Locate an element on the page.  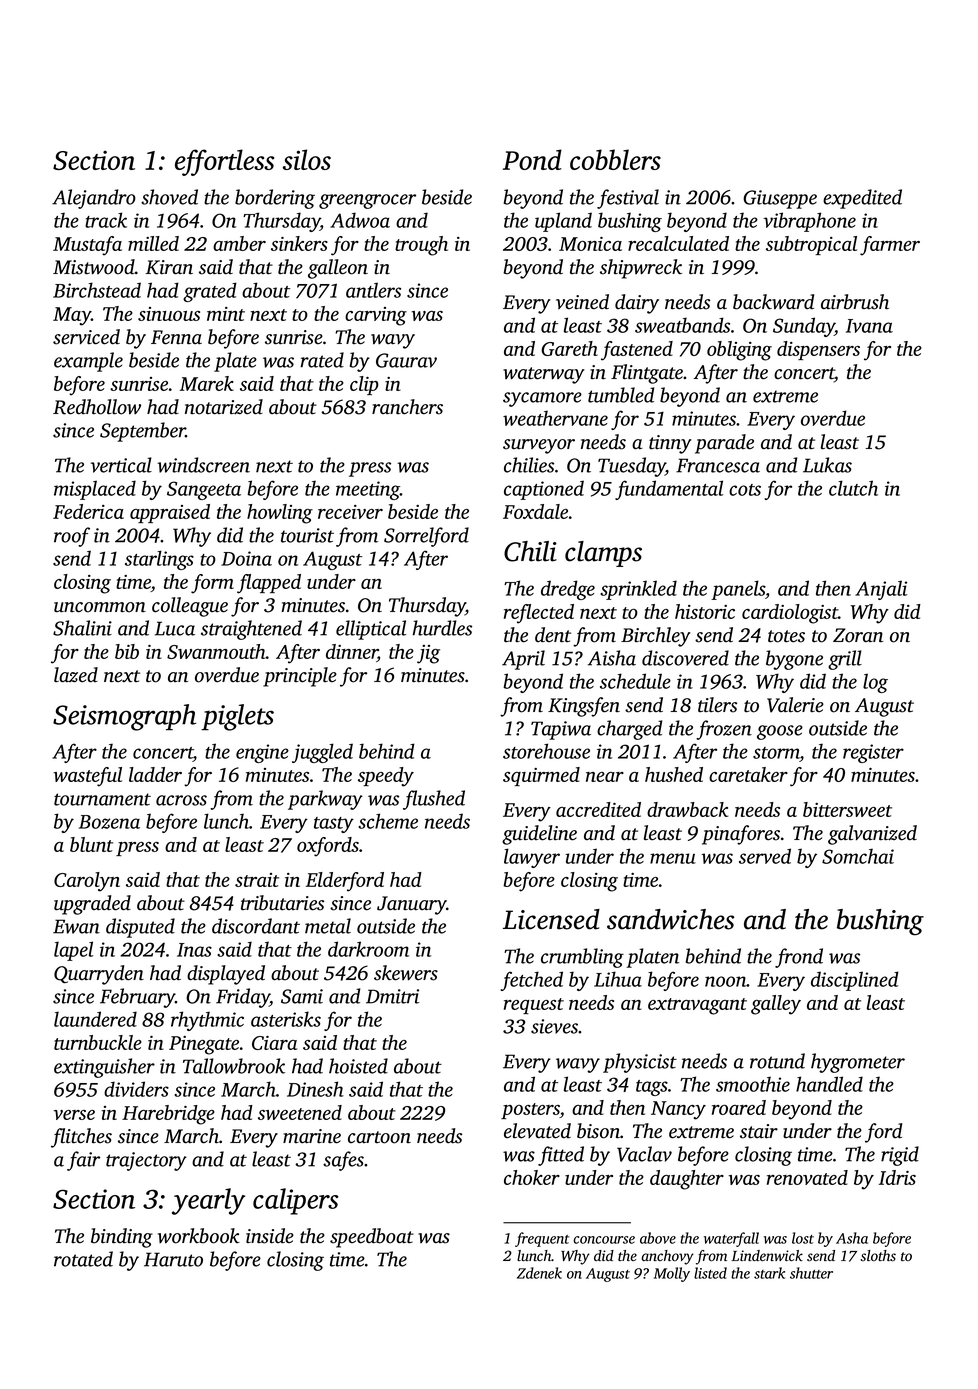
clutch is located at coordinates (853, 488).
